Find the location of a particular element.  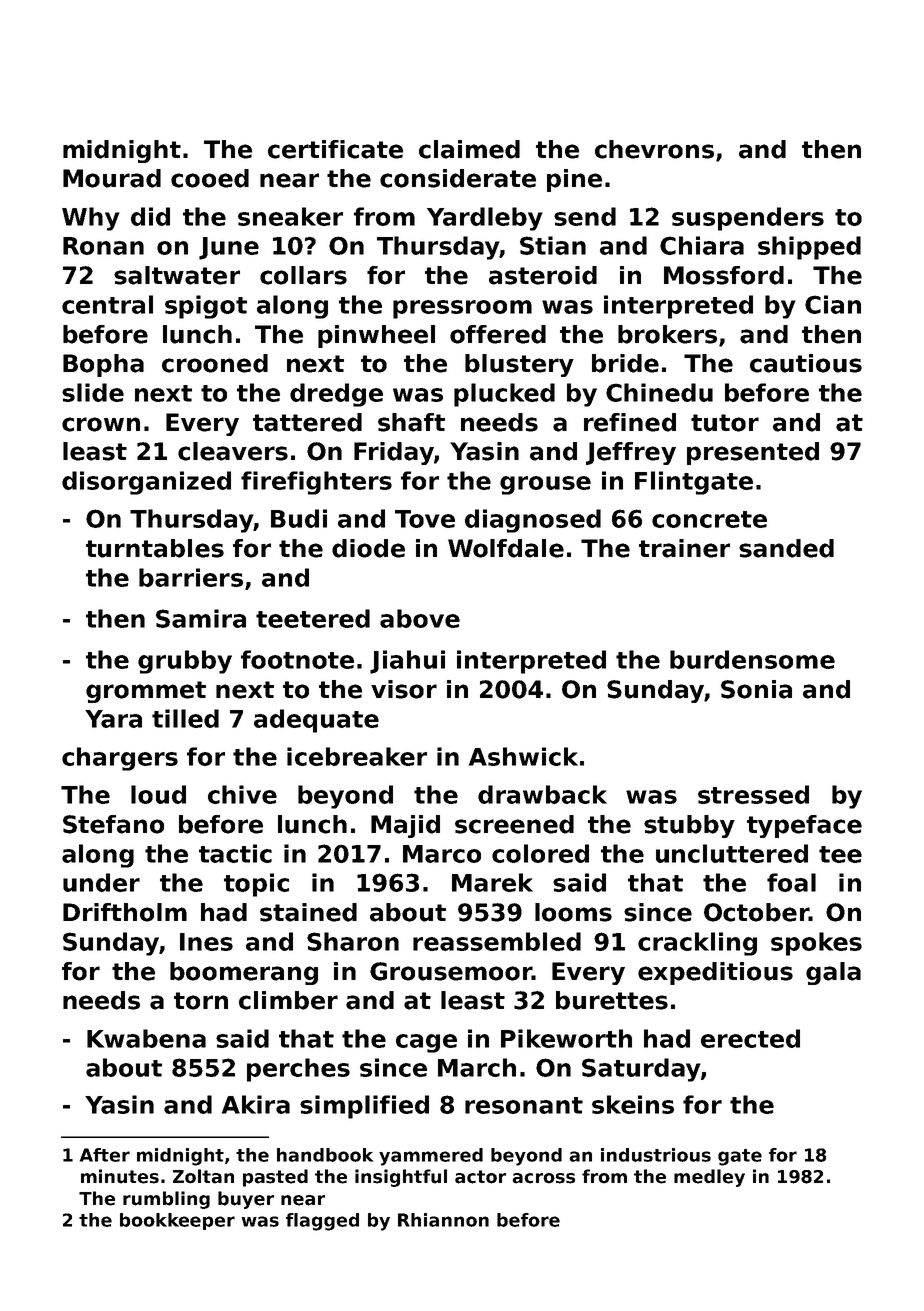

burdensome is located at coordinates (752, 659).
